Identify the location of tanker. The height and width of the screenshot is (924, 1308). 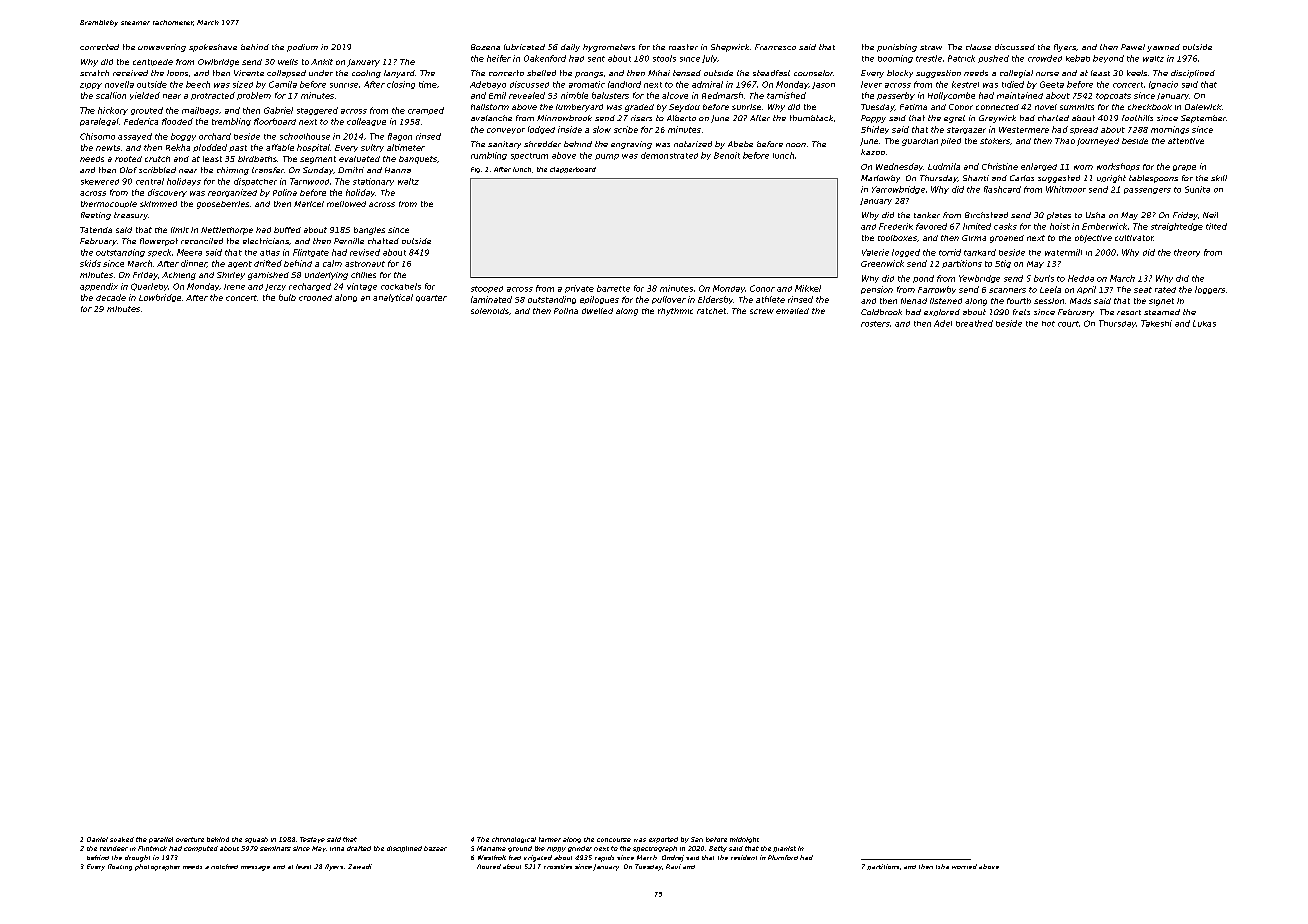
(927, 215).
